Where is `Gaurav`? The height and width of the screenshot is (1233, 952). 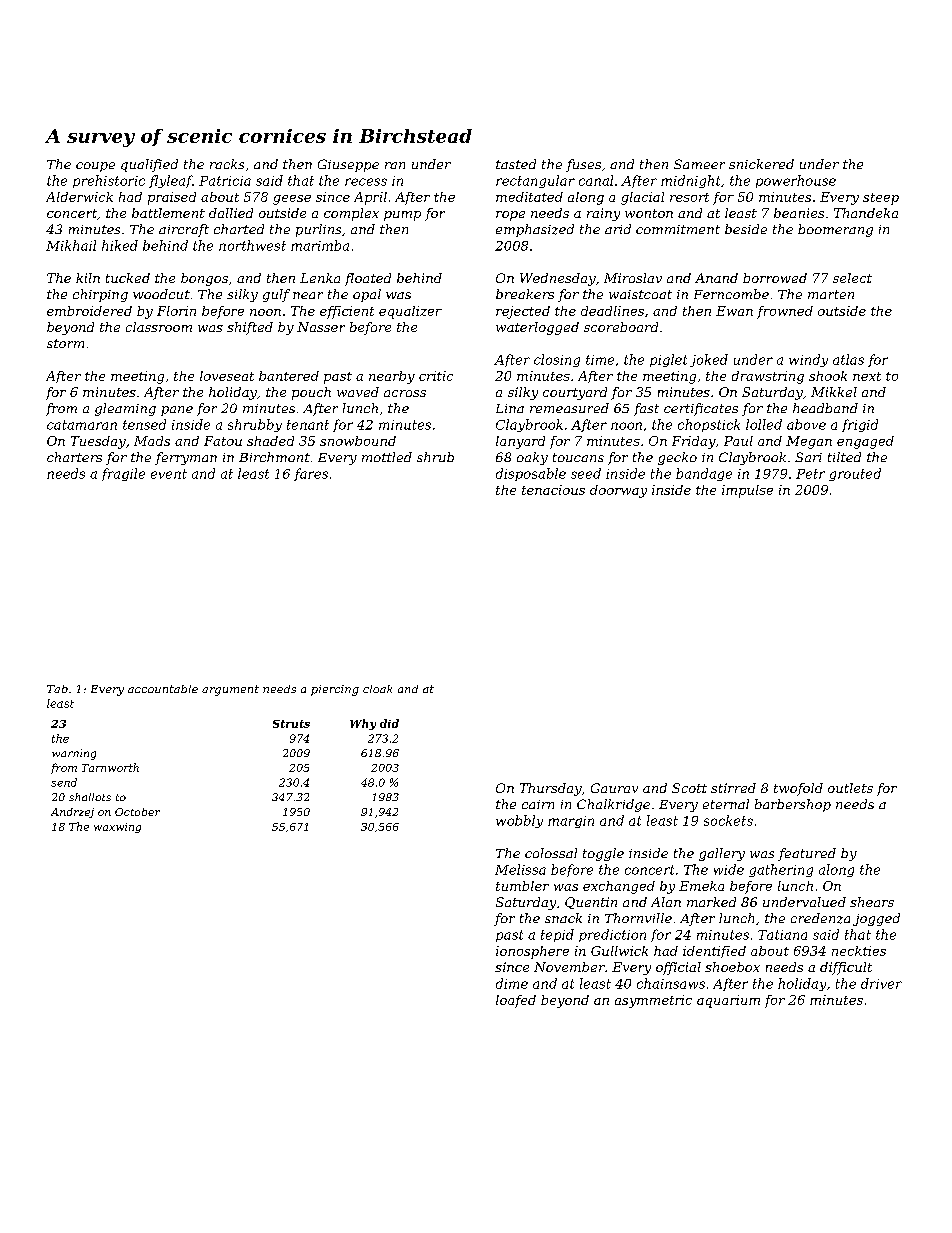 Gaurav is located at coordinates (614, 788).
